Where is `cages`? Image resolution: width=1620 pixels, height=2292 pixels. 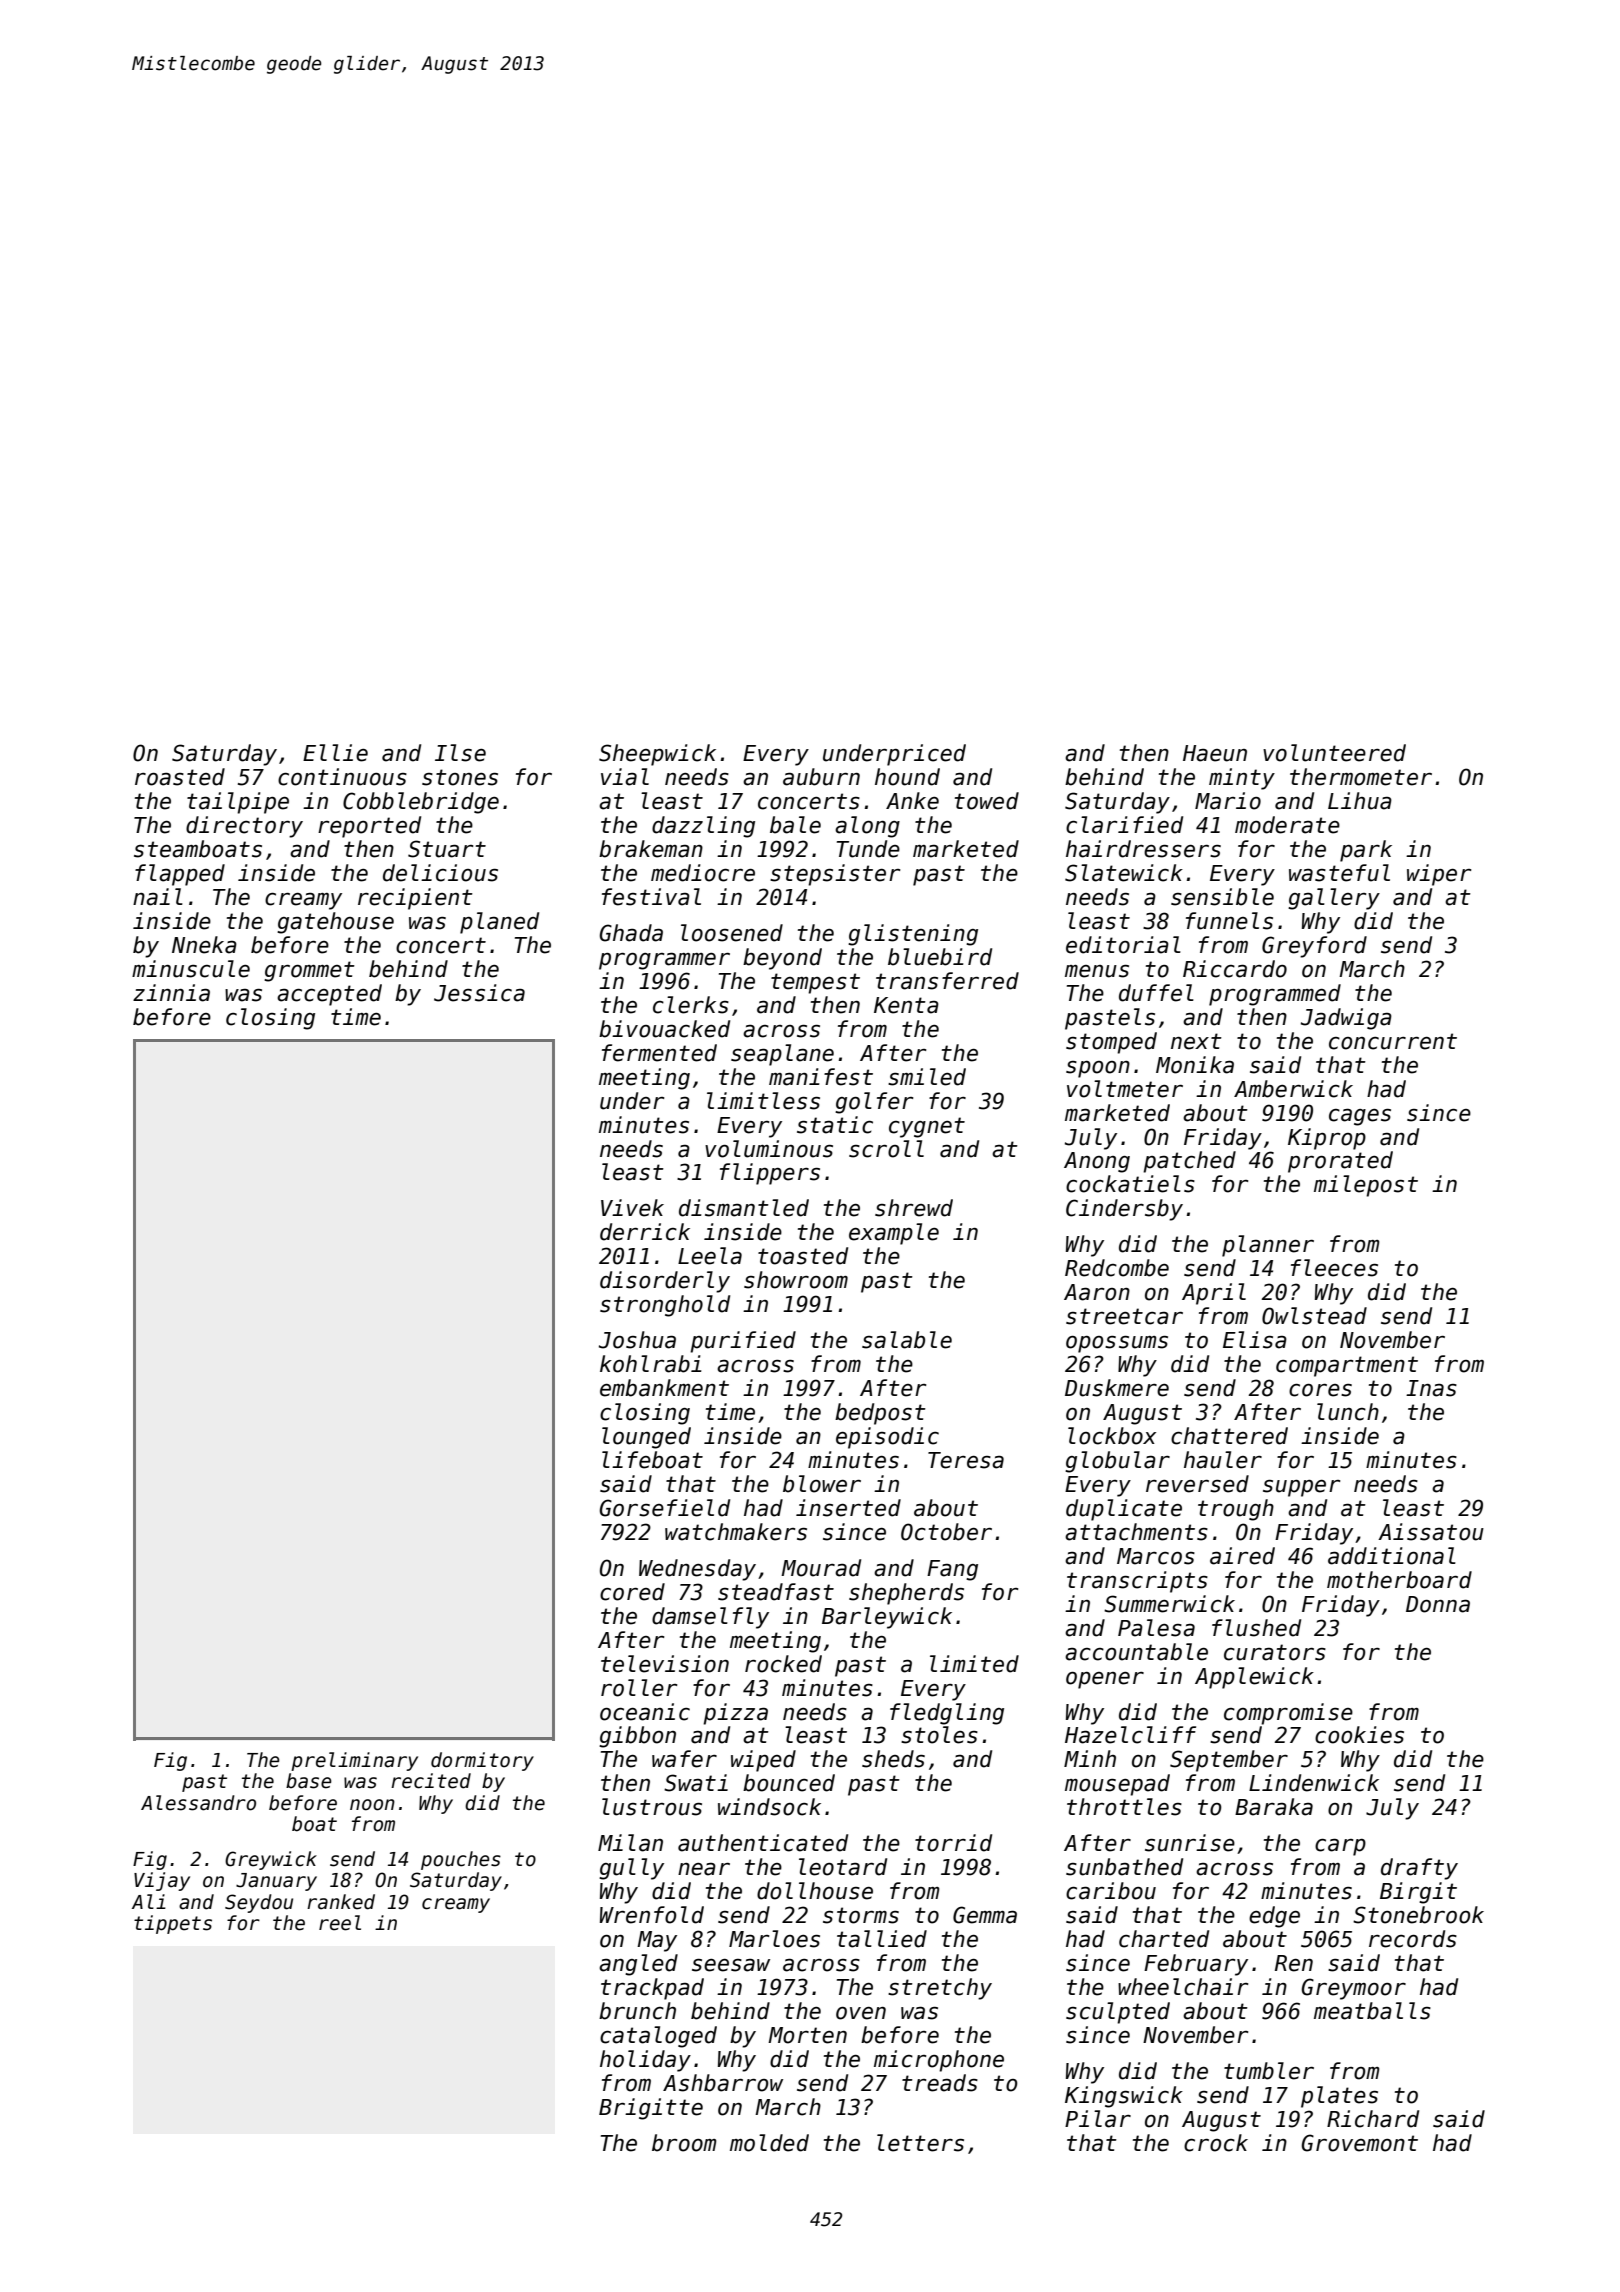 cages is located at coordinates (1360, 1117).
